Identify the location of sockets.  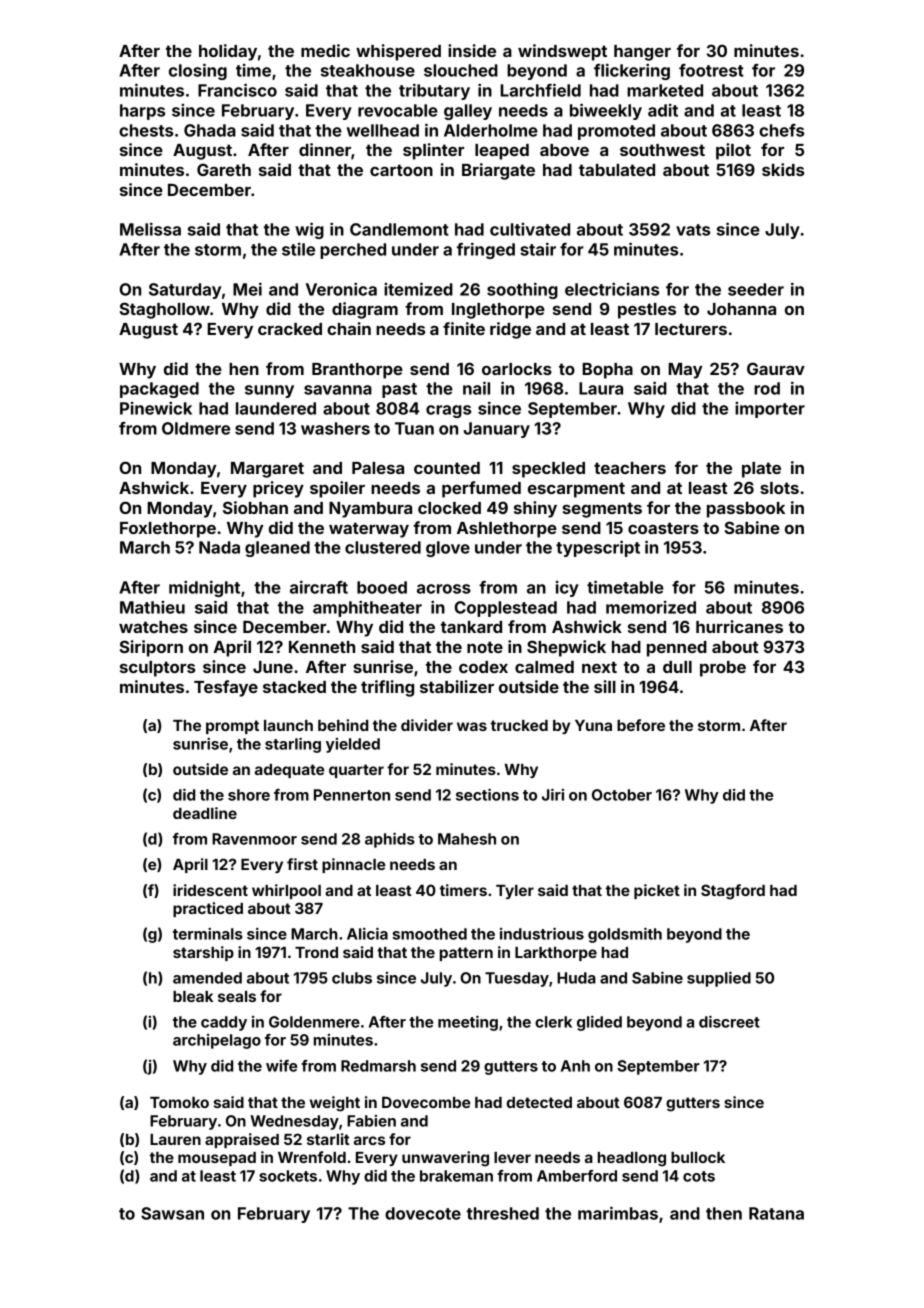
(288, 1176).
